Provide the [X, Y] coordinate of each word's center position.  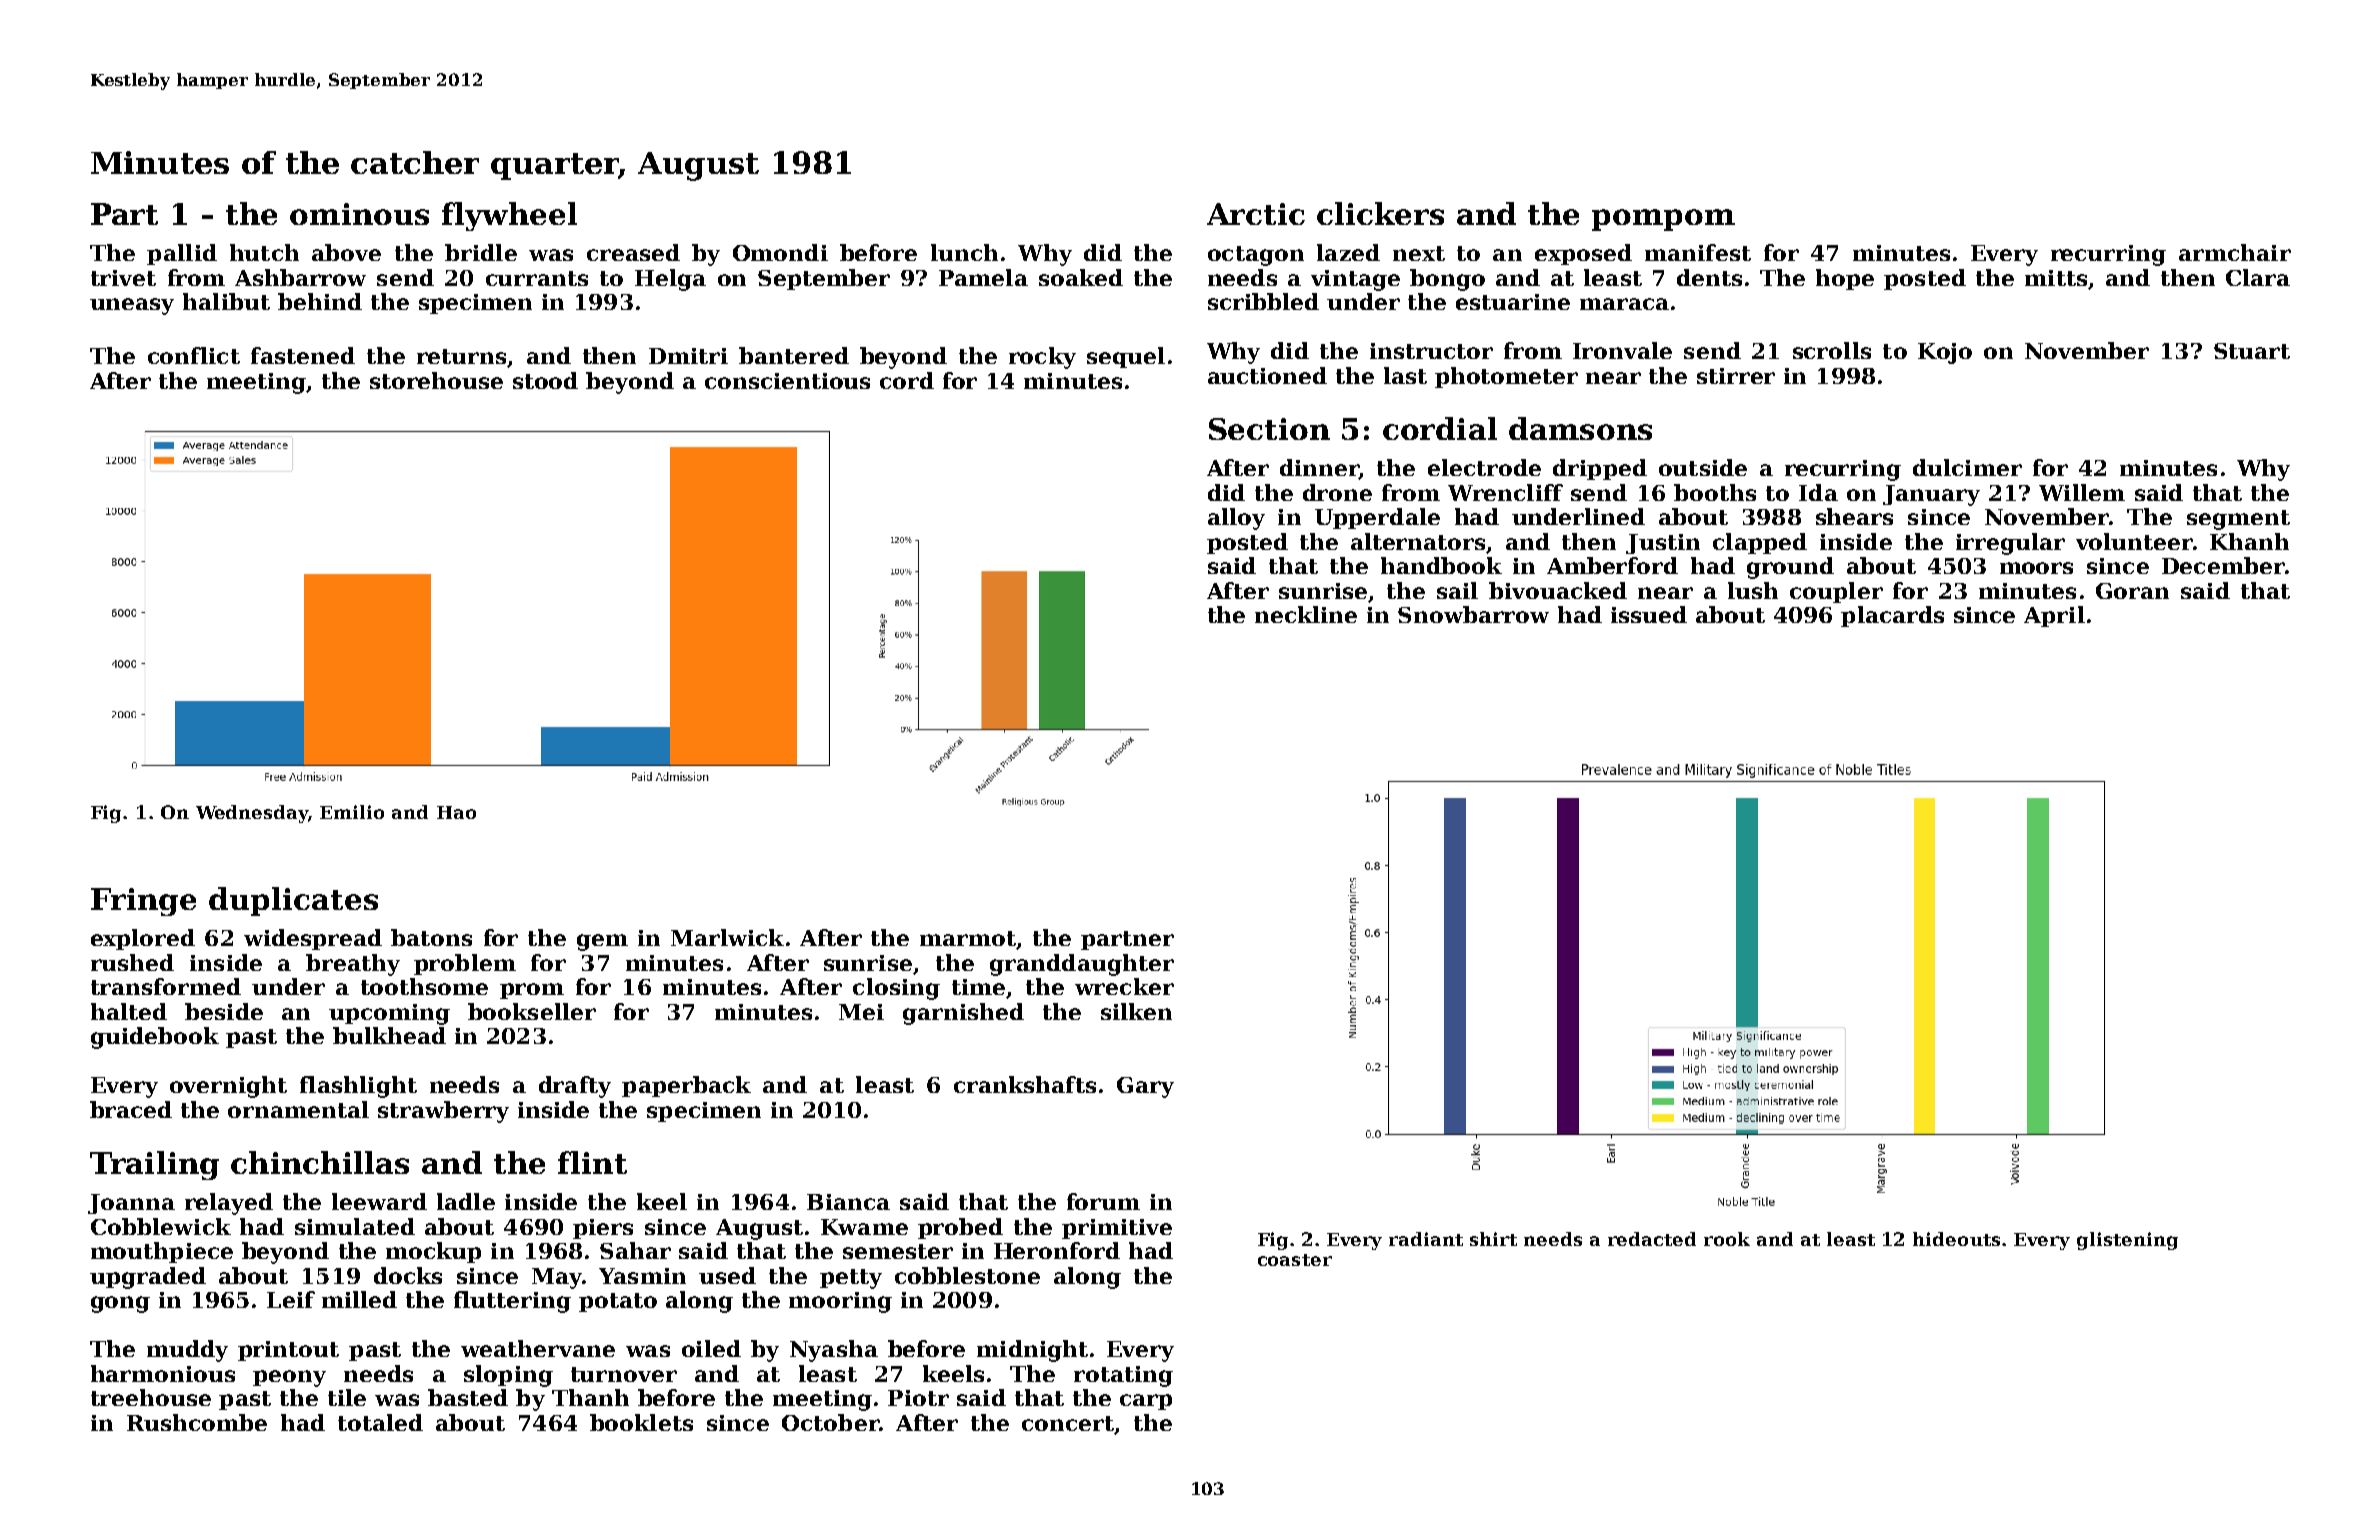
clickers [1380, 213]
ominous [359, 214]
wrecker [1124, 986]
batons [431, 937]
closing [896, 989]
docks [408, 1275]
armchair [2235, 252]
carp [1146, 1402]
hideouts [1956, 1239]
